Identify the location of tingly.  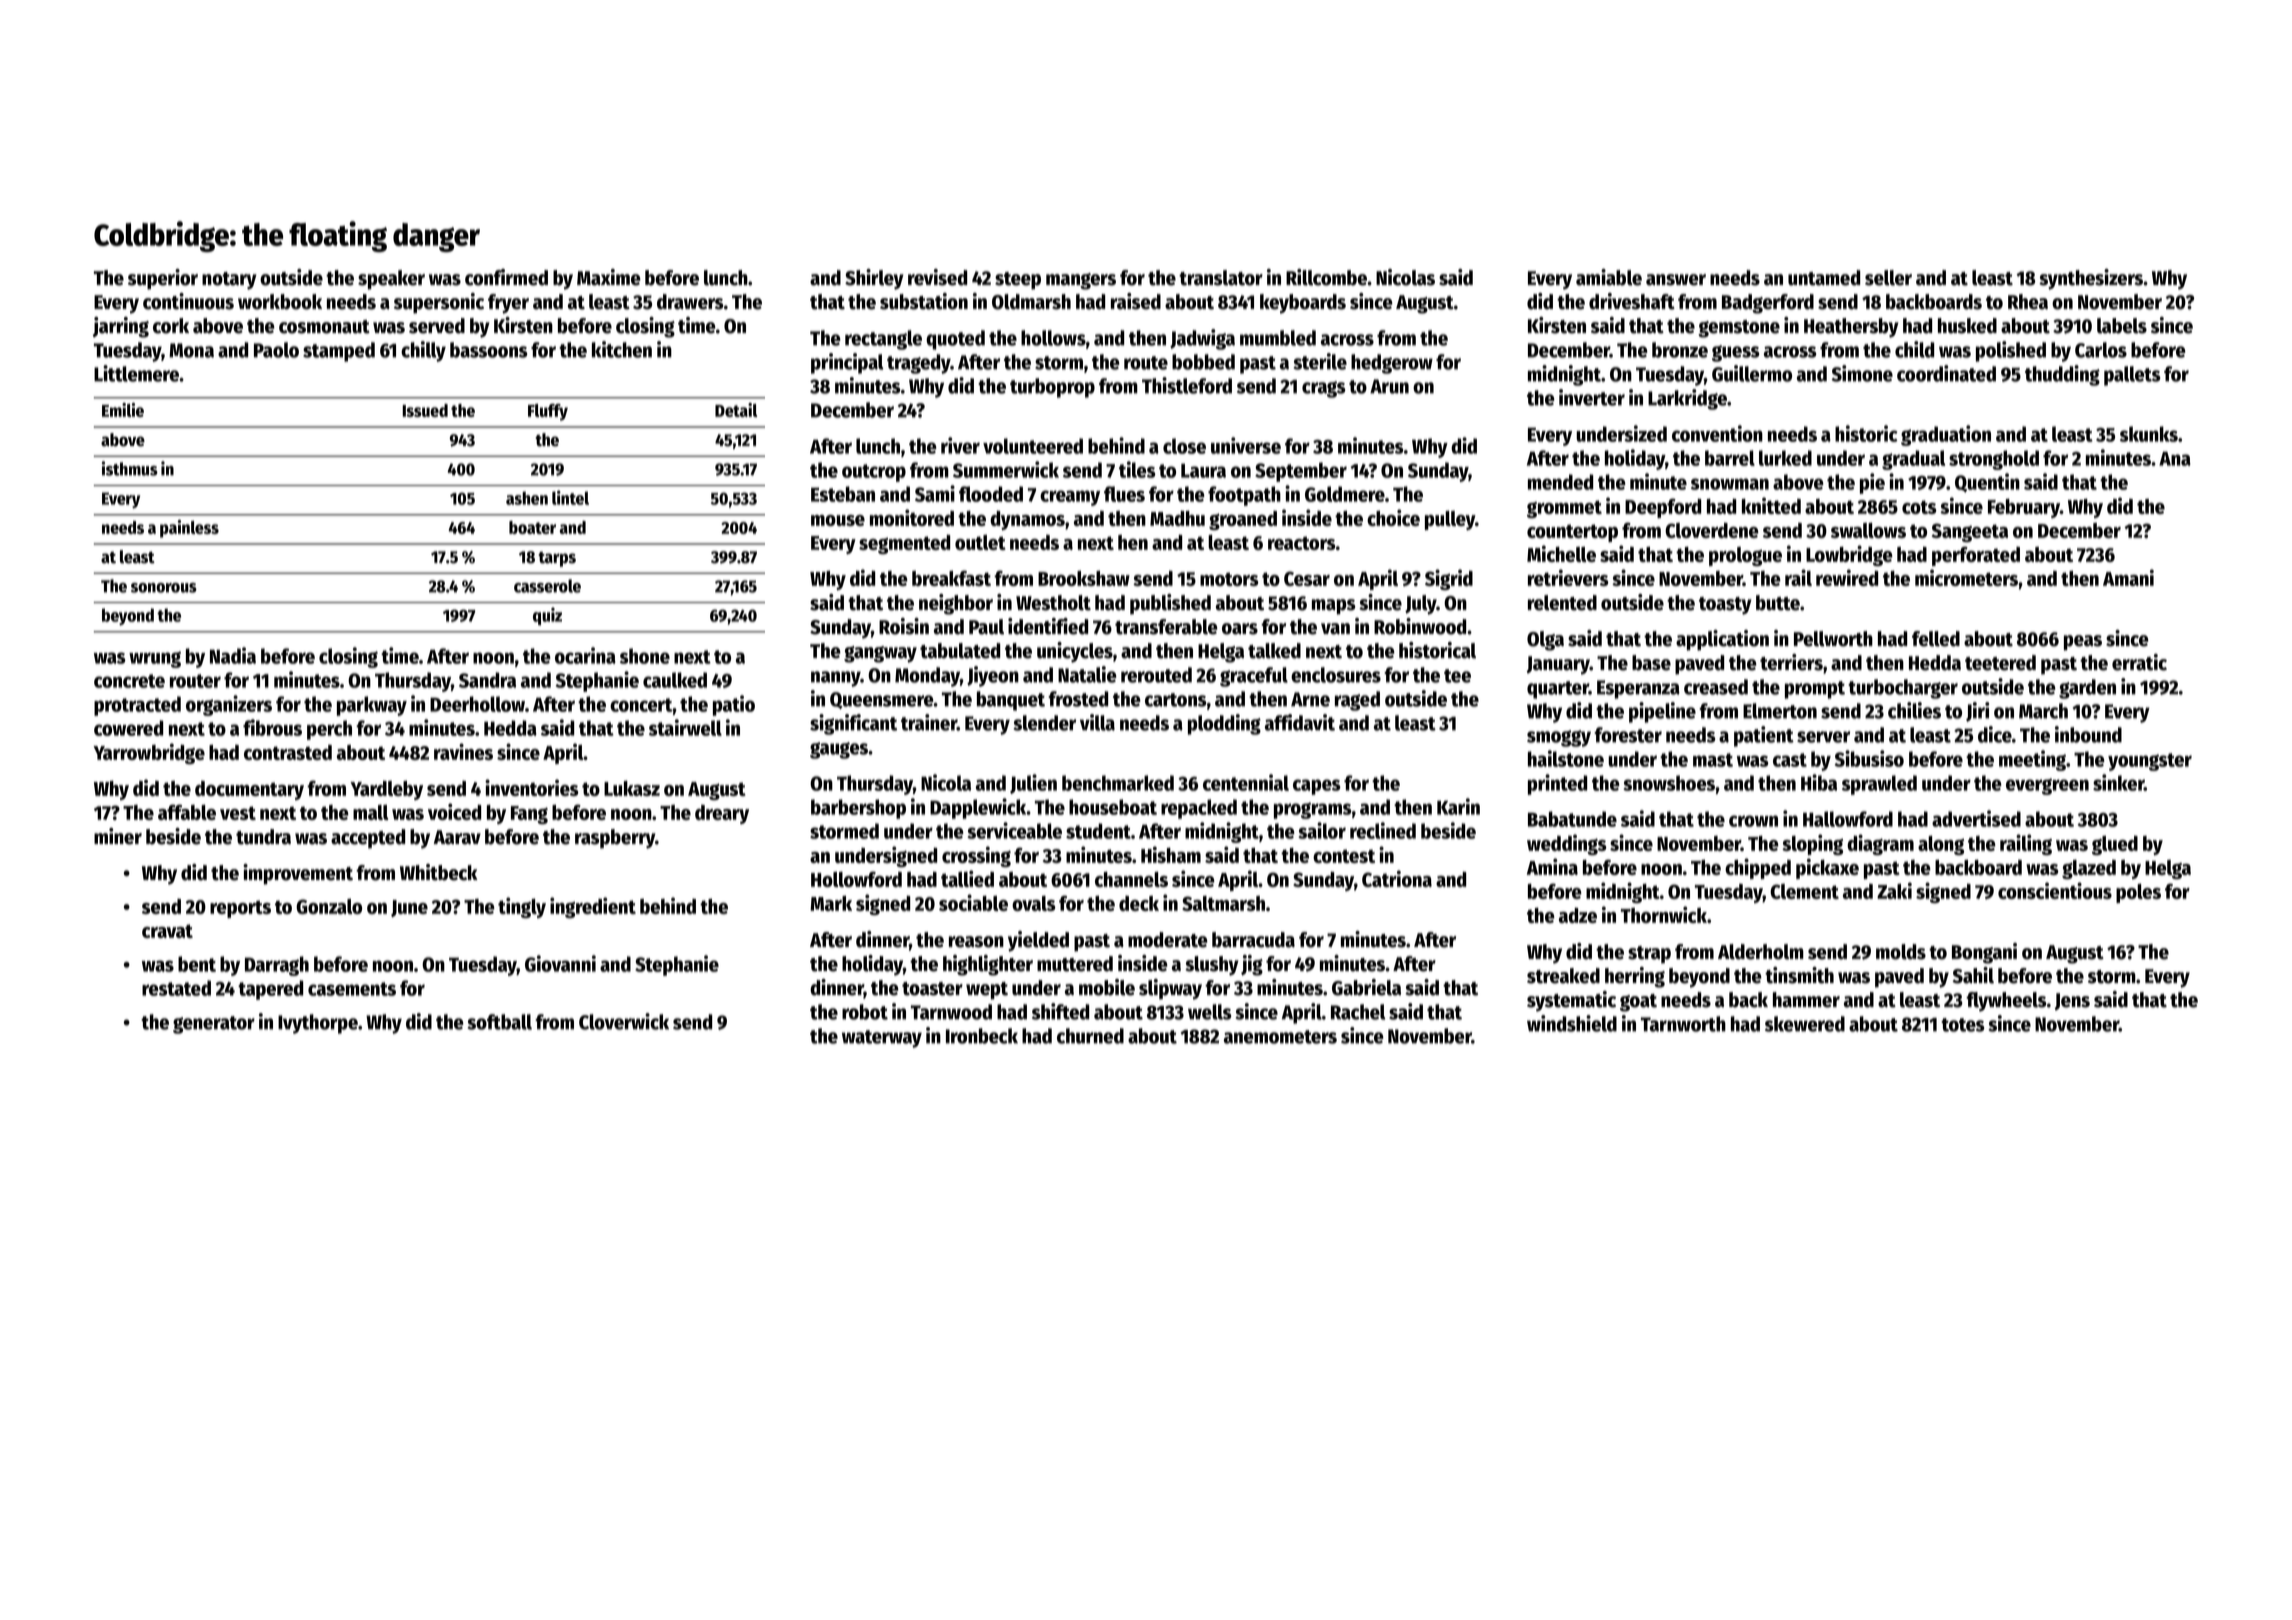
(522, 907).
